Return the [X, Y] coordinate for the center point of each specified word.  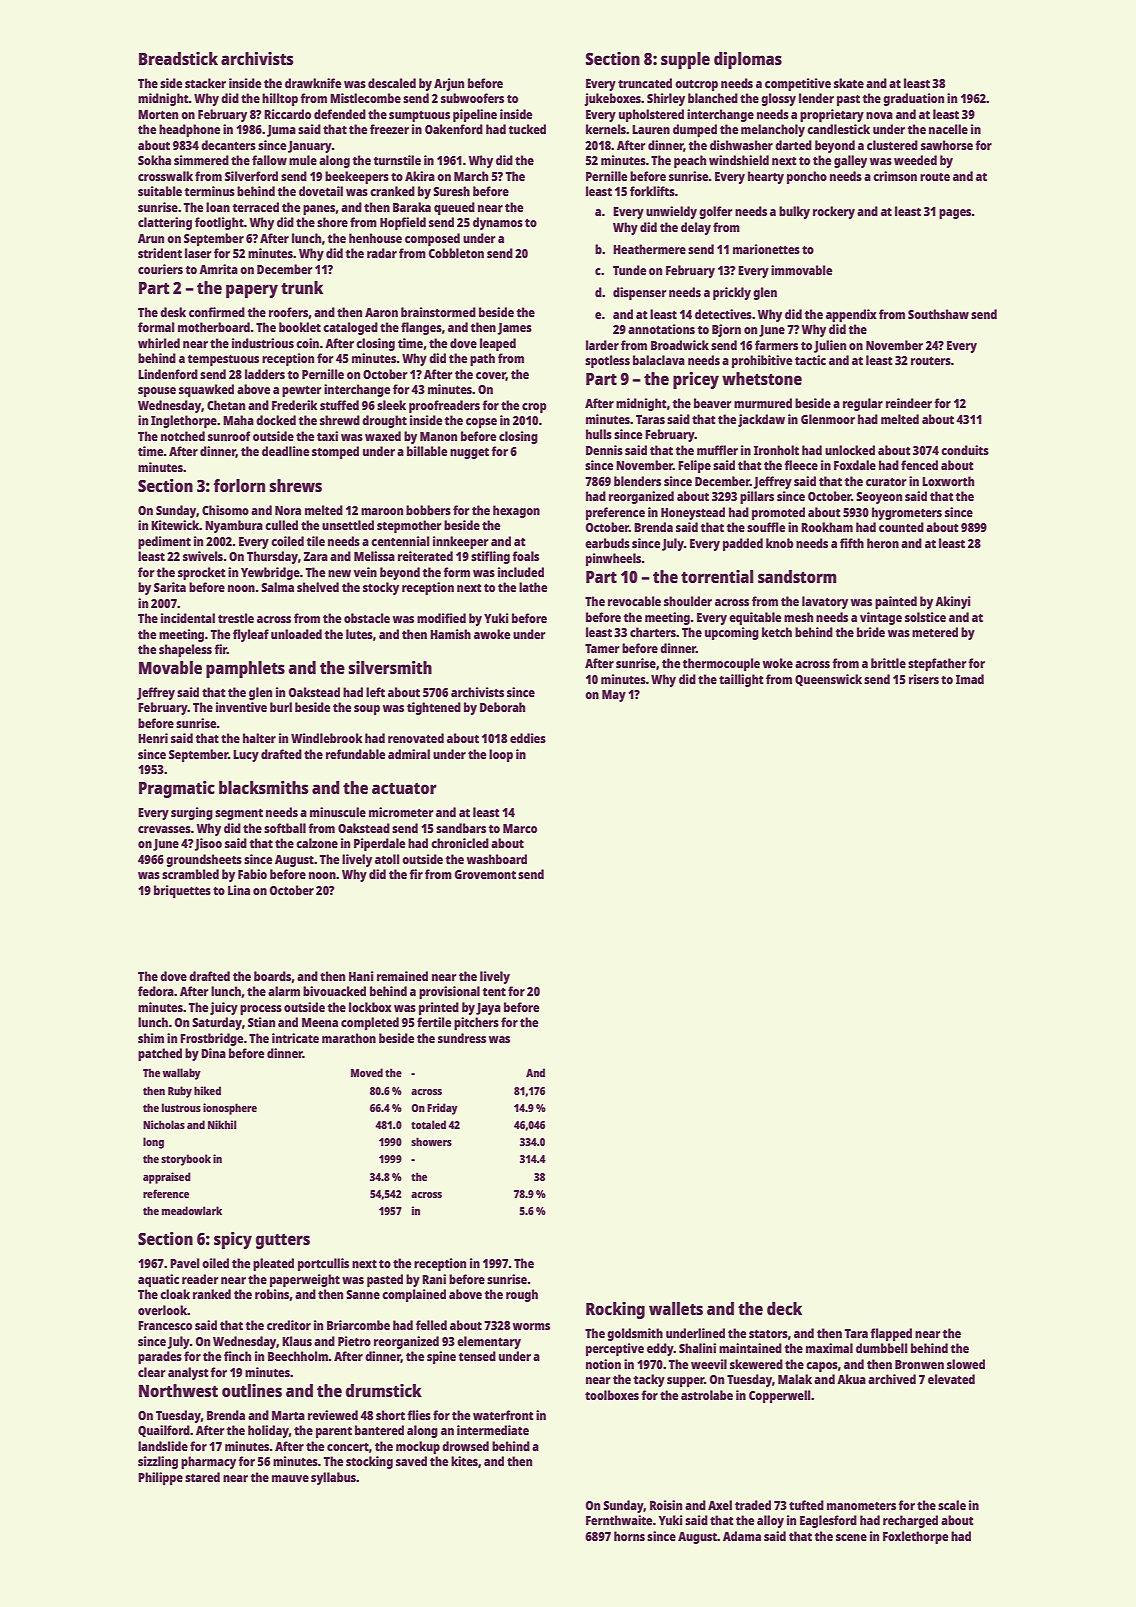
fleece [801, 465]
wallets [676, 1308]
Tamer [602, 648]
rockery [834, 212]
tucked [527, 129]
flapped [891, 1334]
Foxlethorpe [915, 1537]
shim [151, 1038]
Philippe [160, 1478]
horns [629, 1536]
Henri [153, 738]
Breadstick [178, 58]
